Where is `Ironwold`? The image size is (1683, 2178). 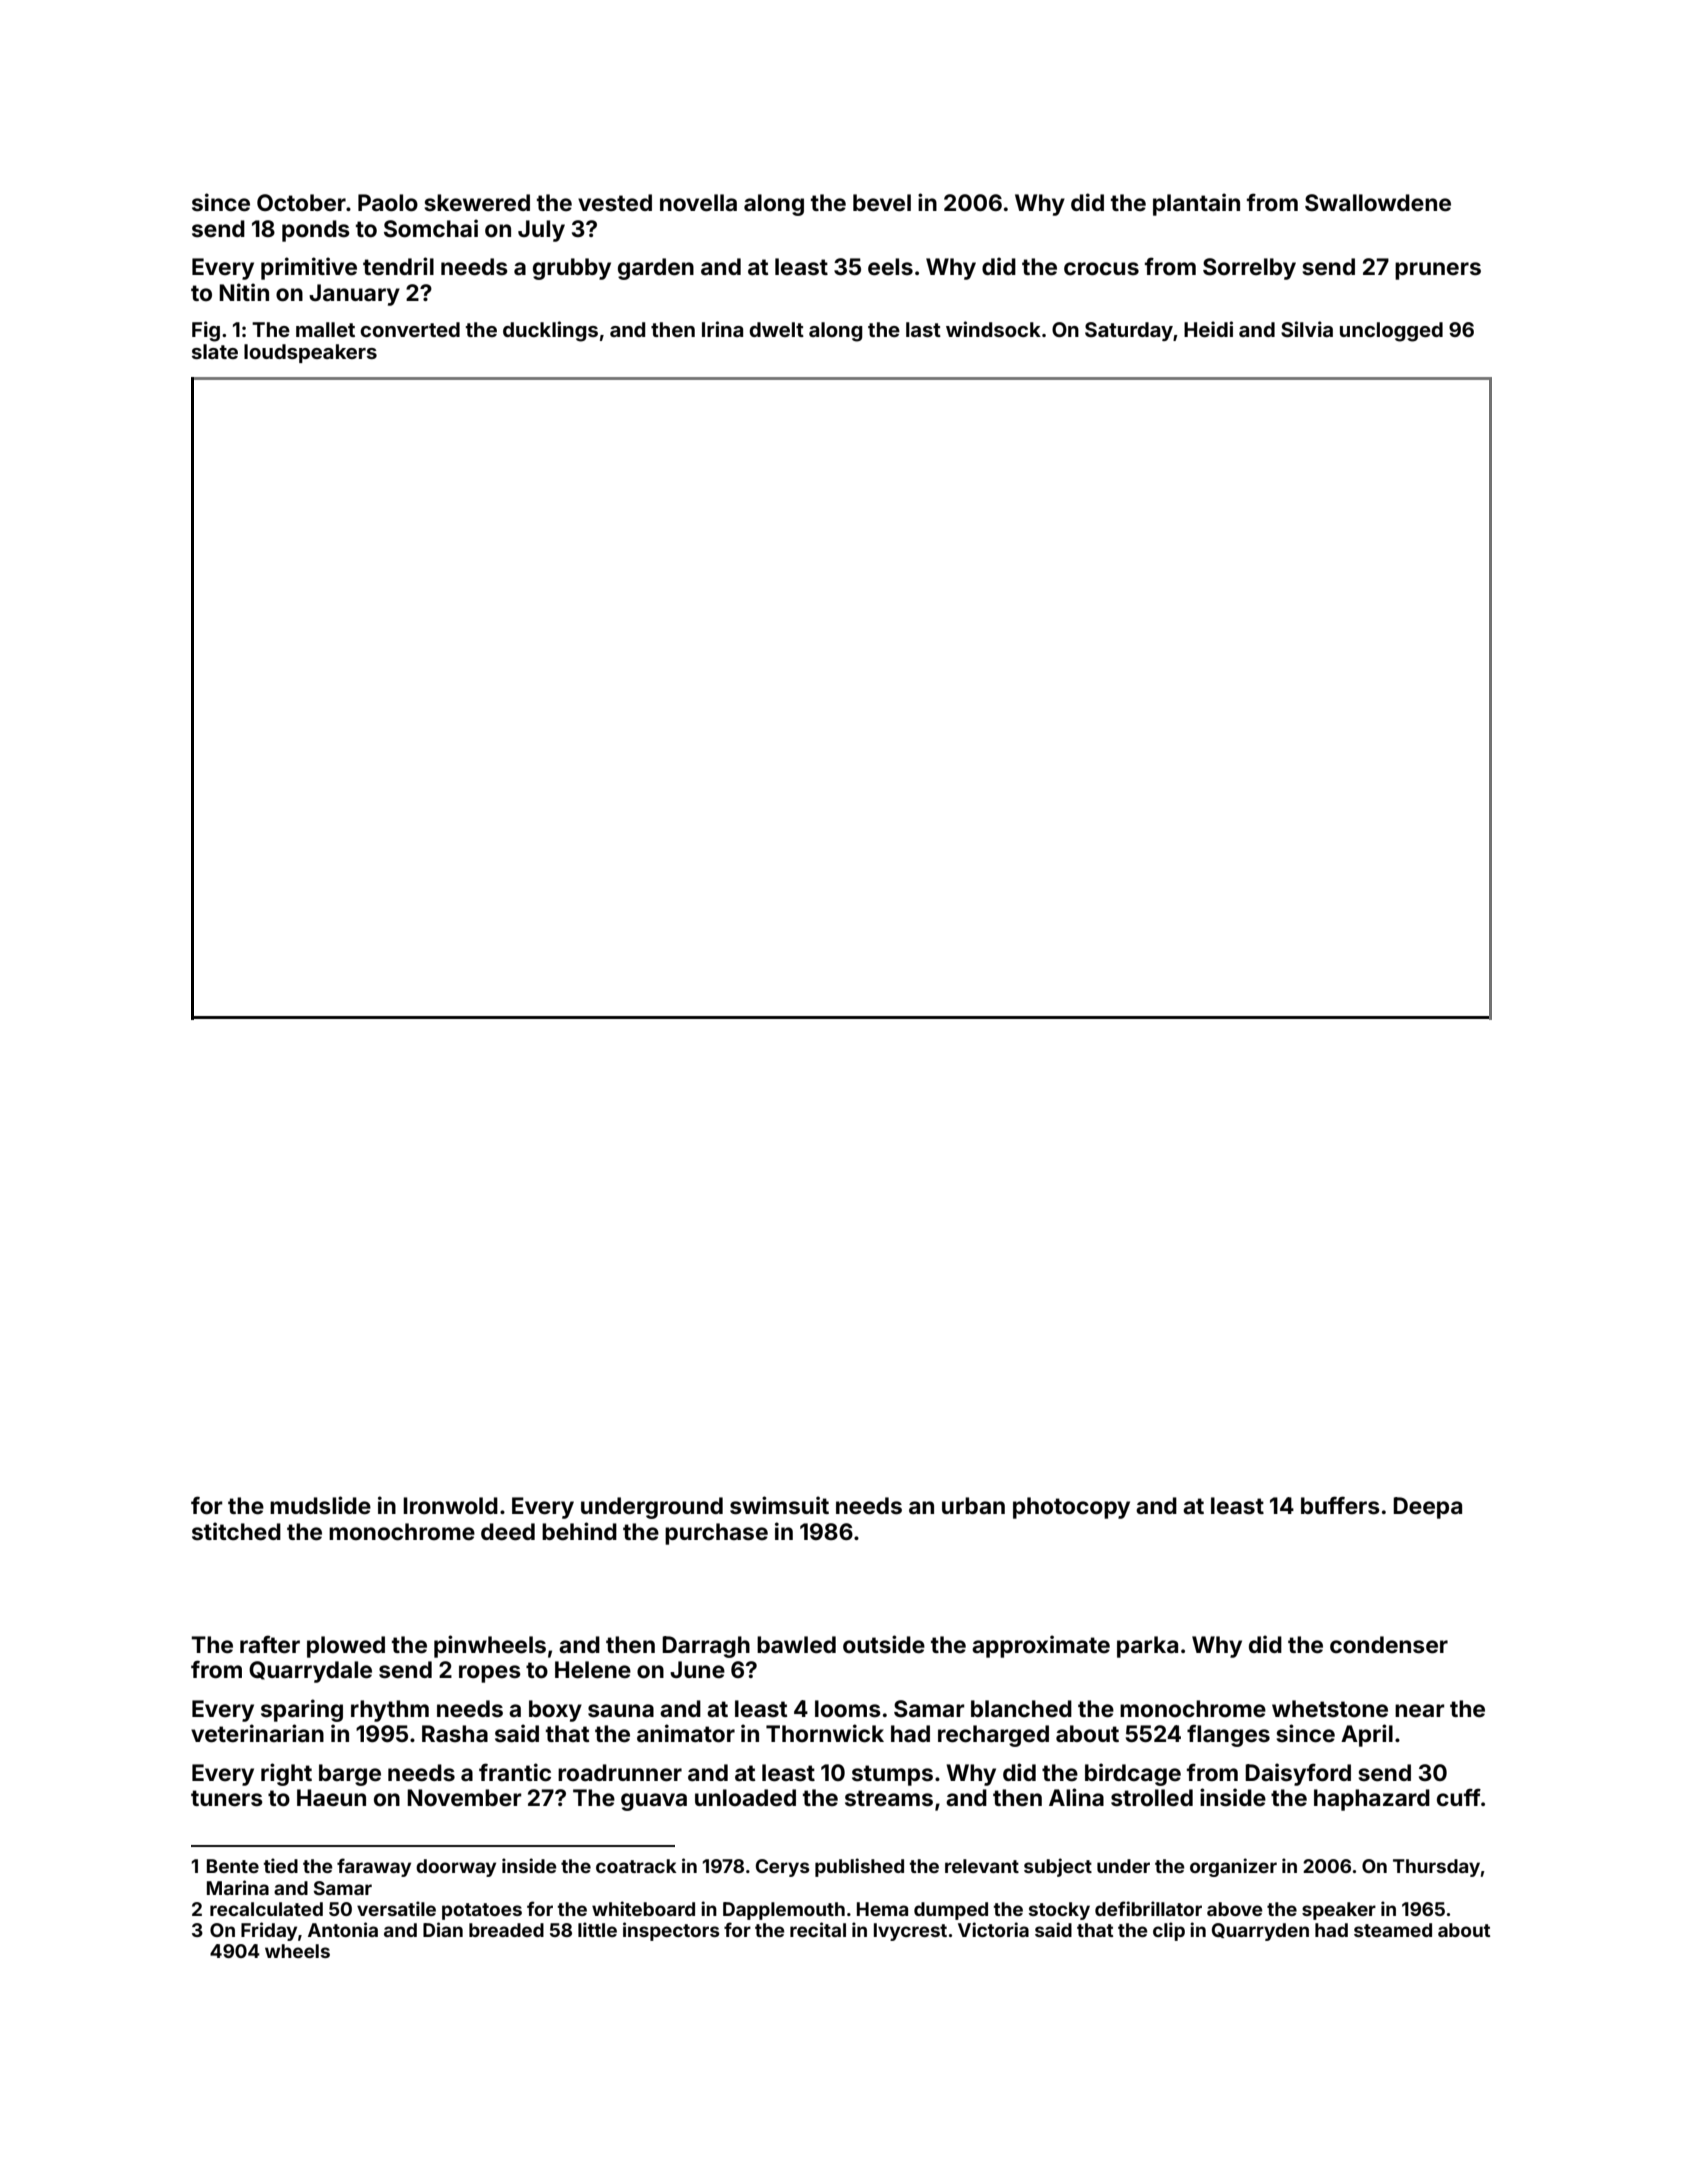 Ironwold is located at coordinates (450, 1506).
